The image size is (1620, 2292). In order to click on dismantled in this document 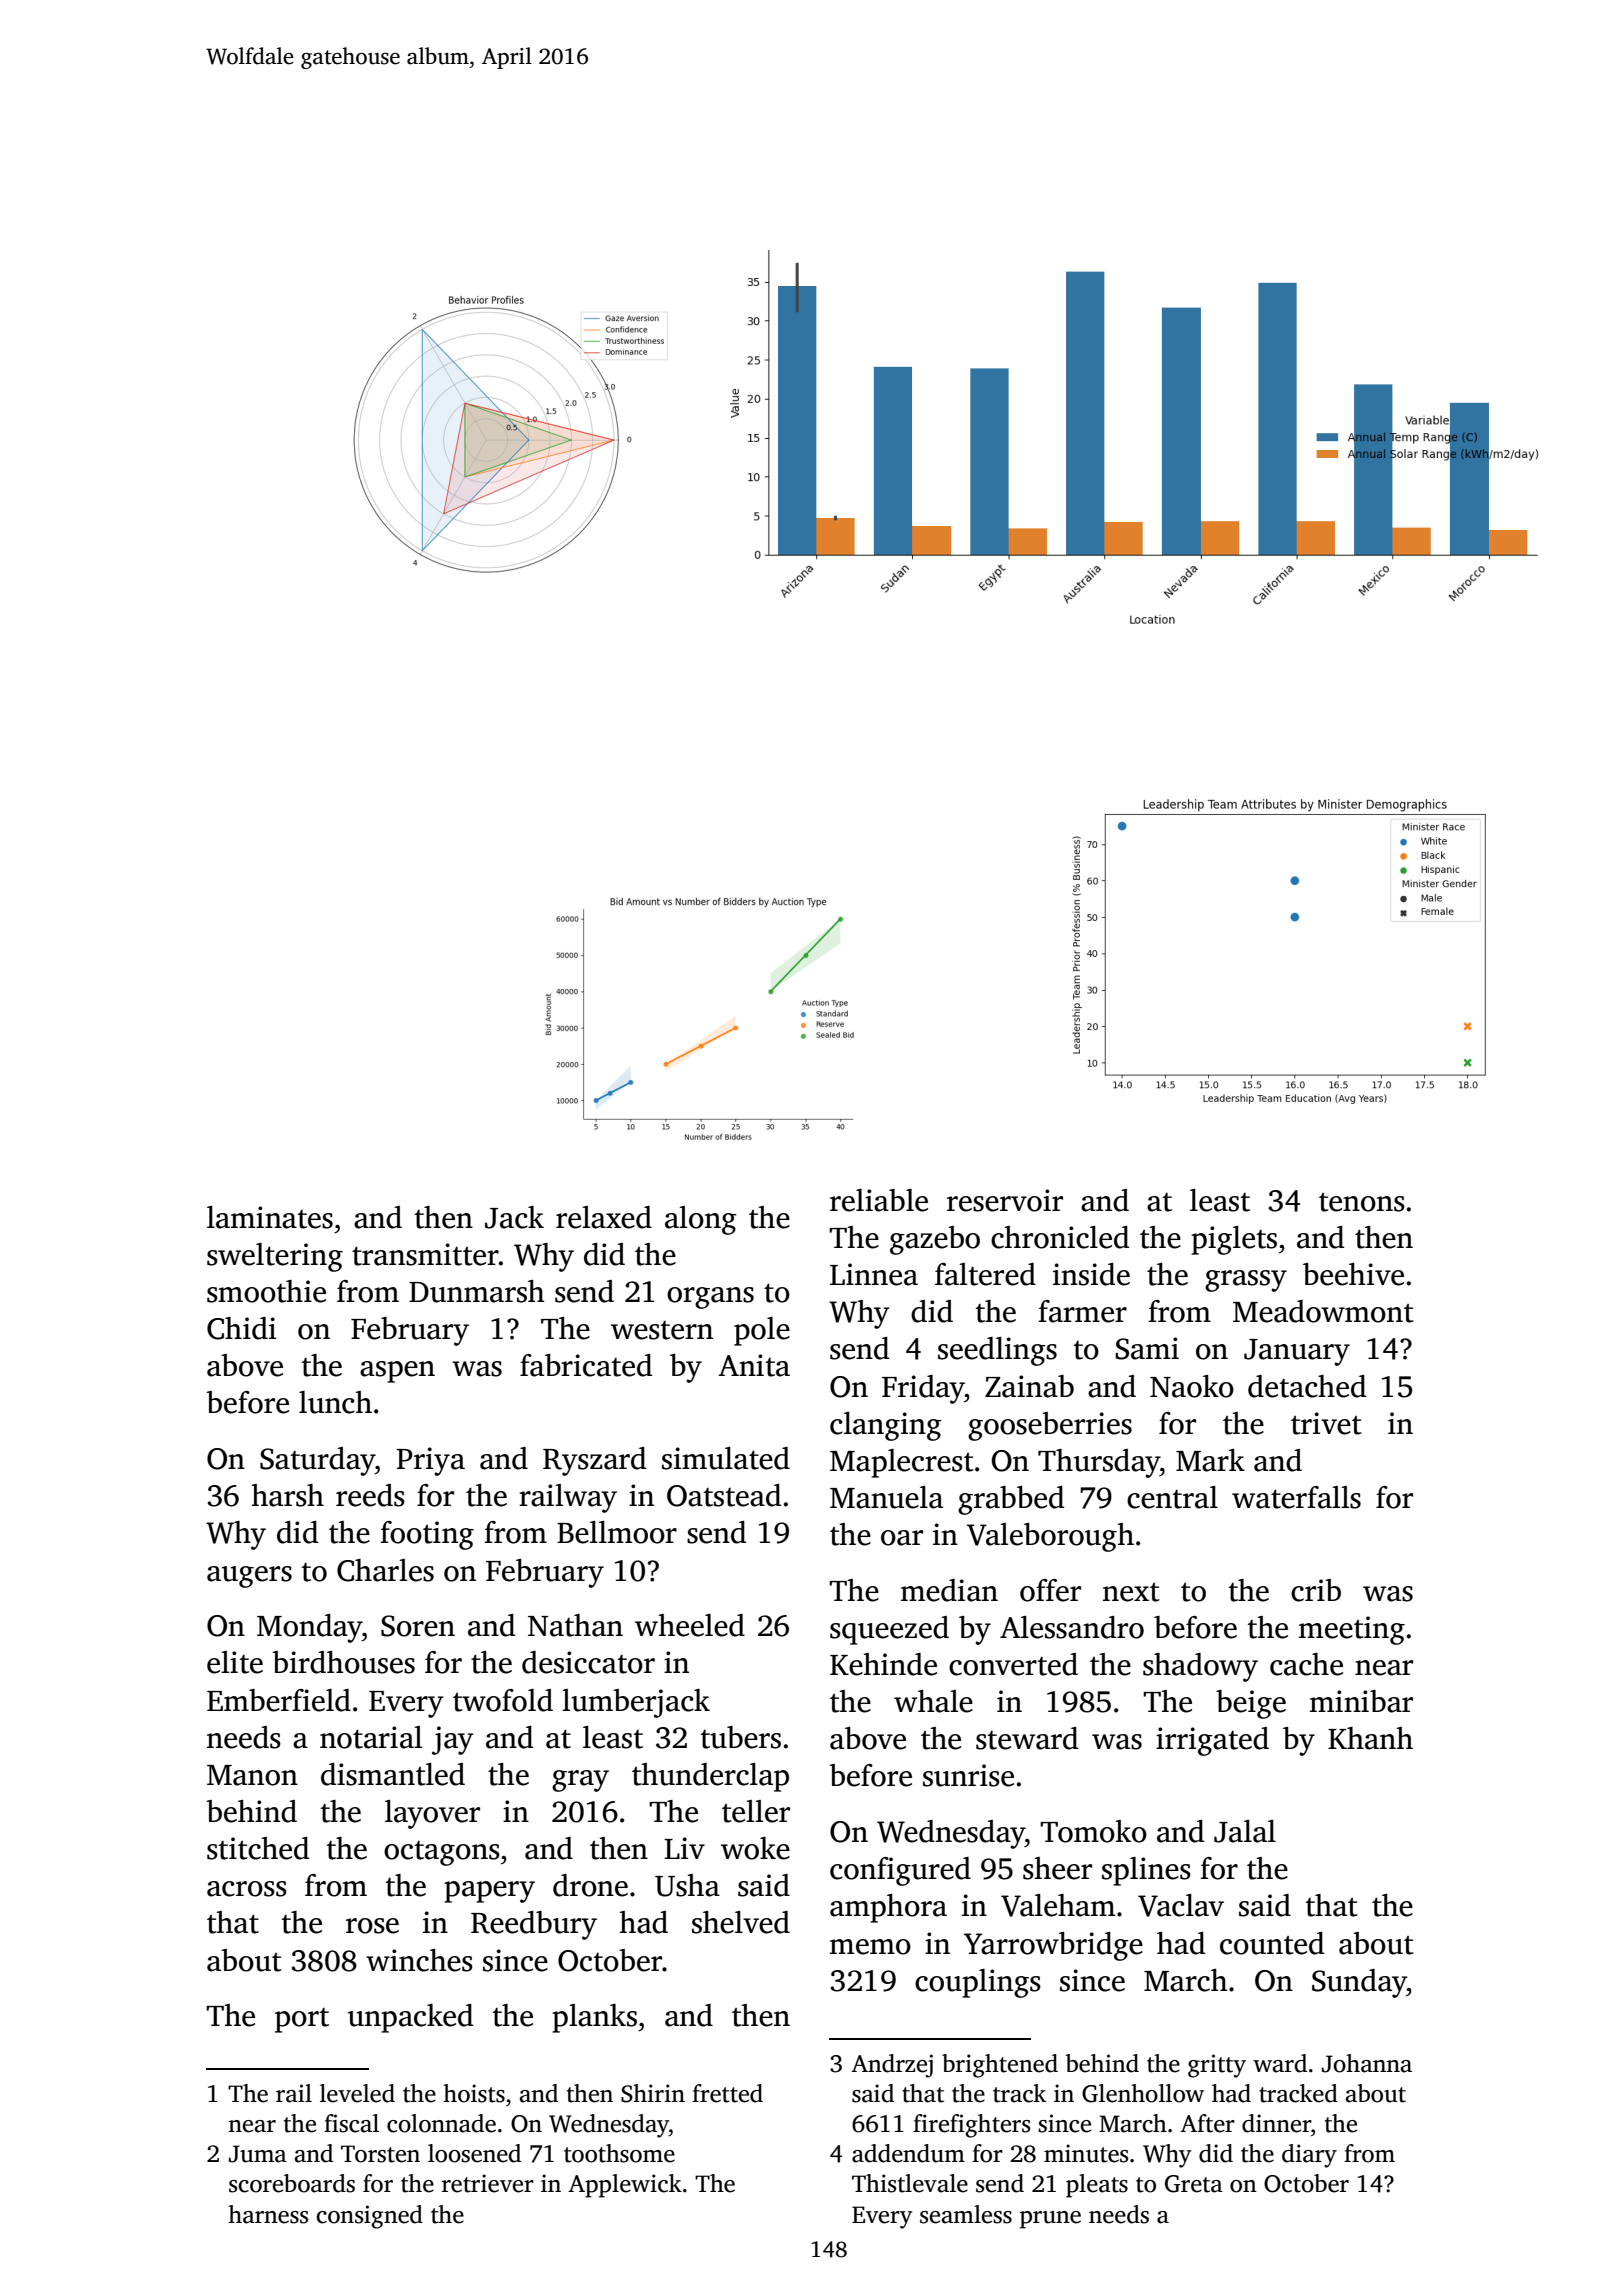, I will do `click(393, 1774)`.
